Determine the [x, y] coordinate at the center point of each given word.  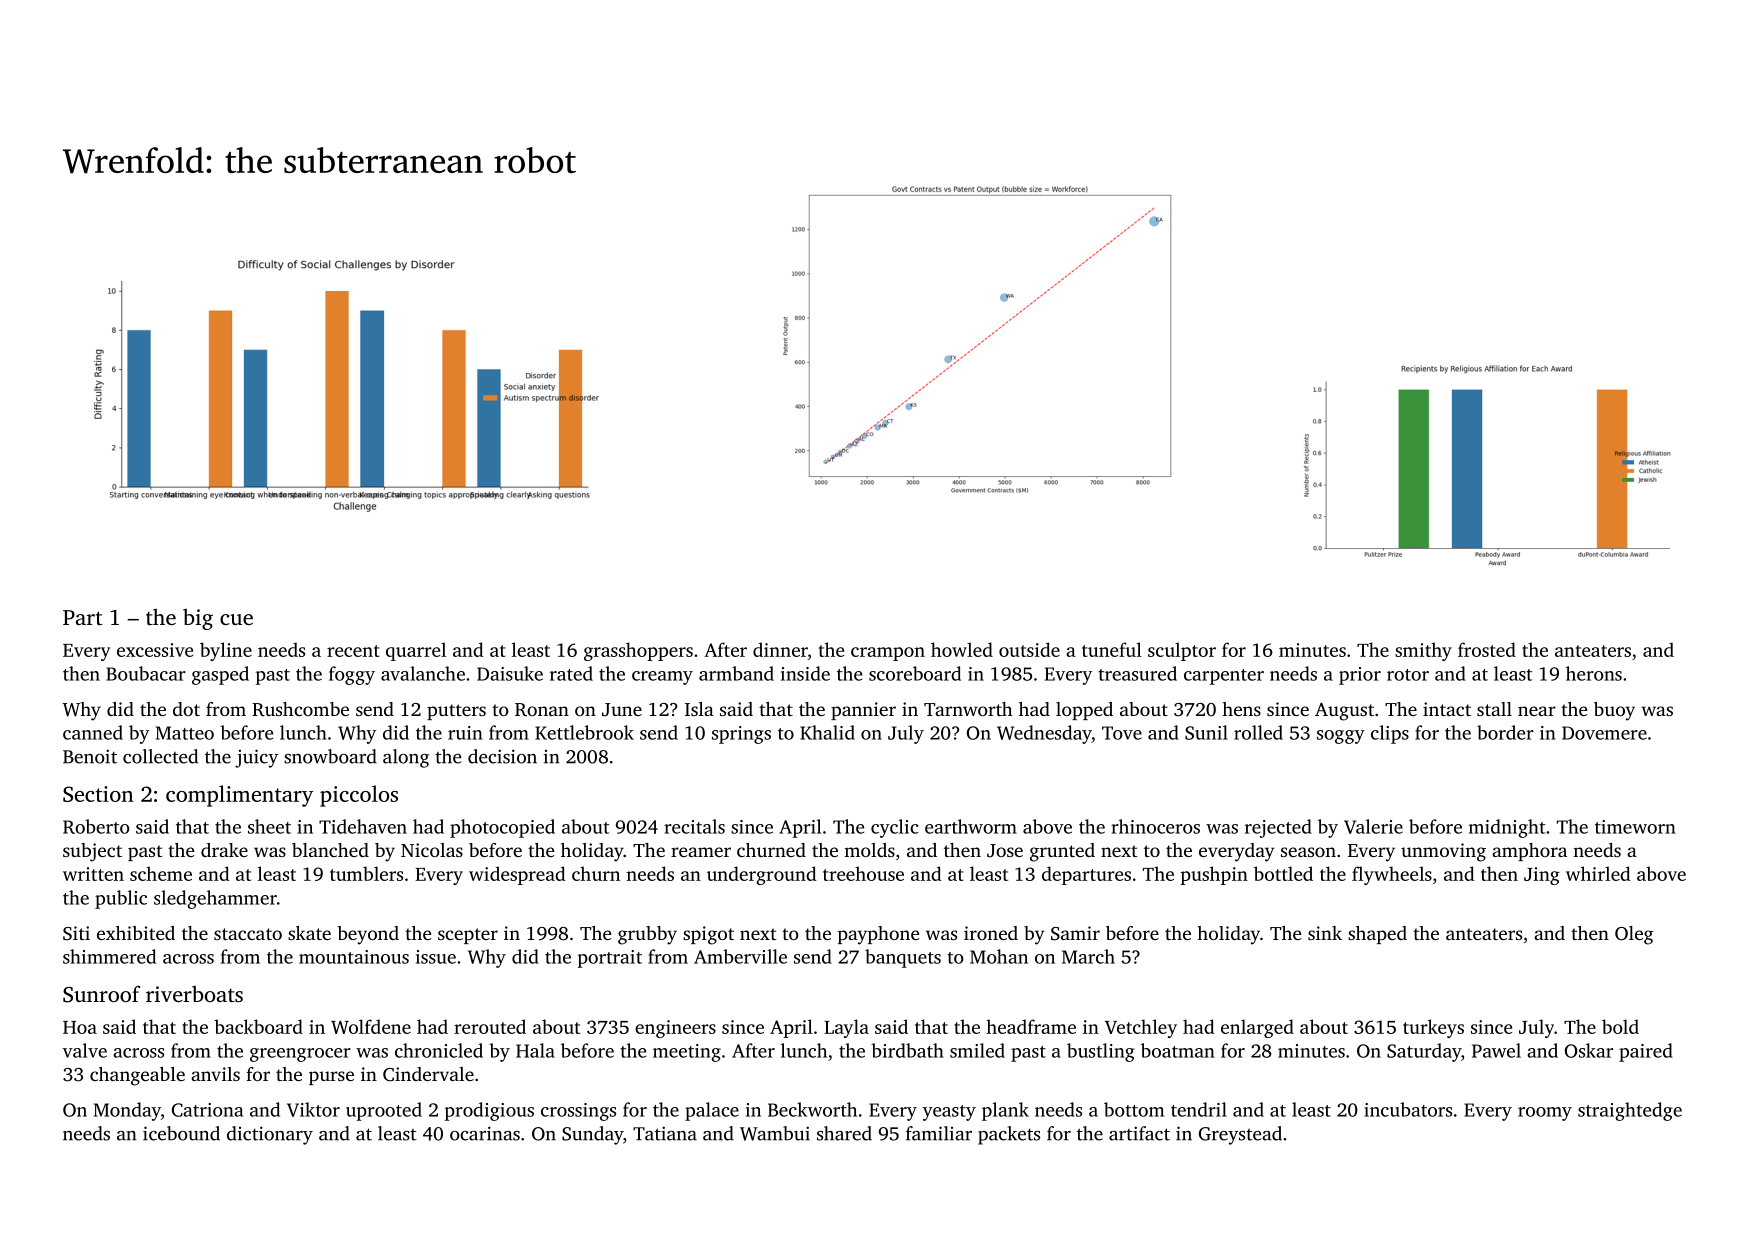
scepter [468, 936]
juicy [256, 758]
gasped [220, 675]
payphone [879, 935]
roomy [1545, 1114]
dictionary [270, 1135]
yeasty [949, 1113]
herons [1594, 673]
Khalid [827, 732]
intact [1447, 709]
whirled [1598, 873]
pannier [863, 711]
